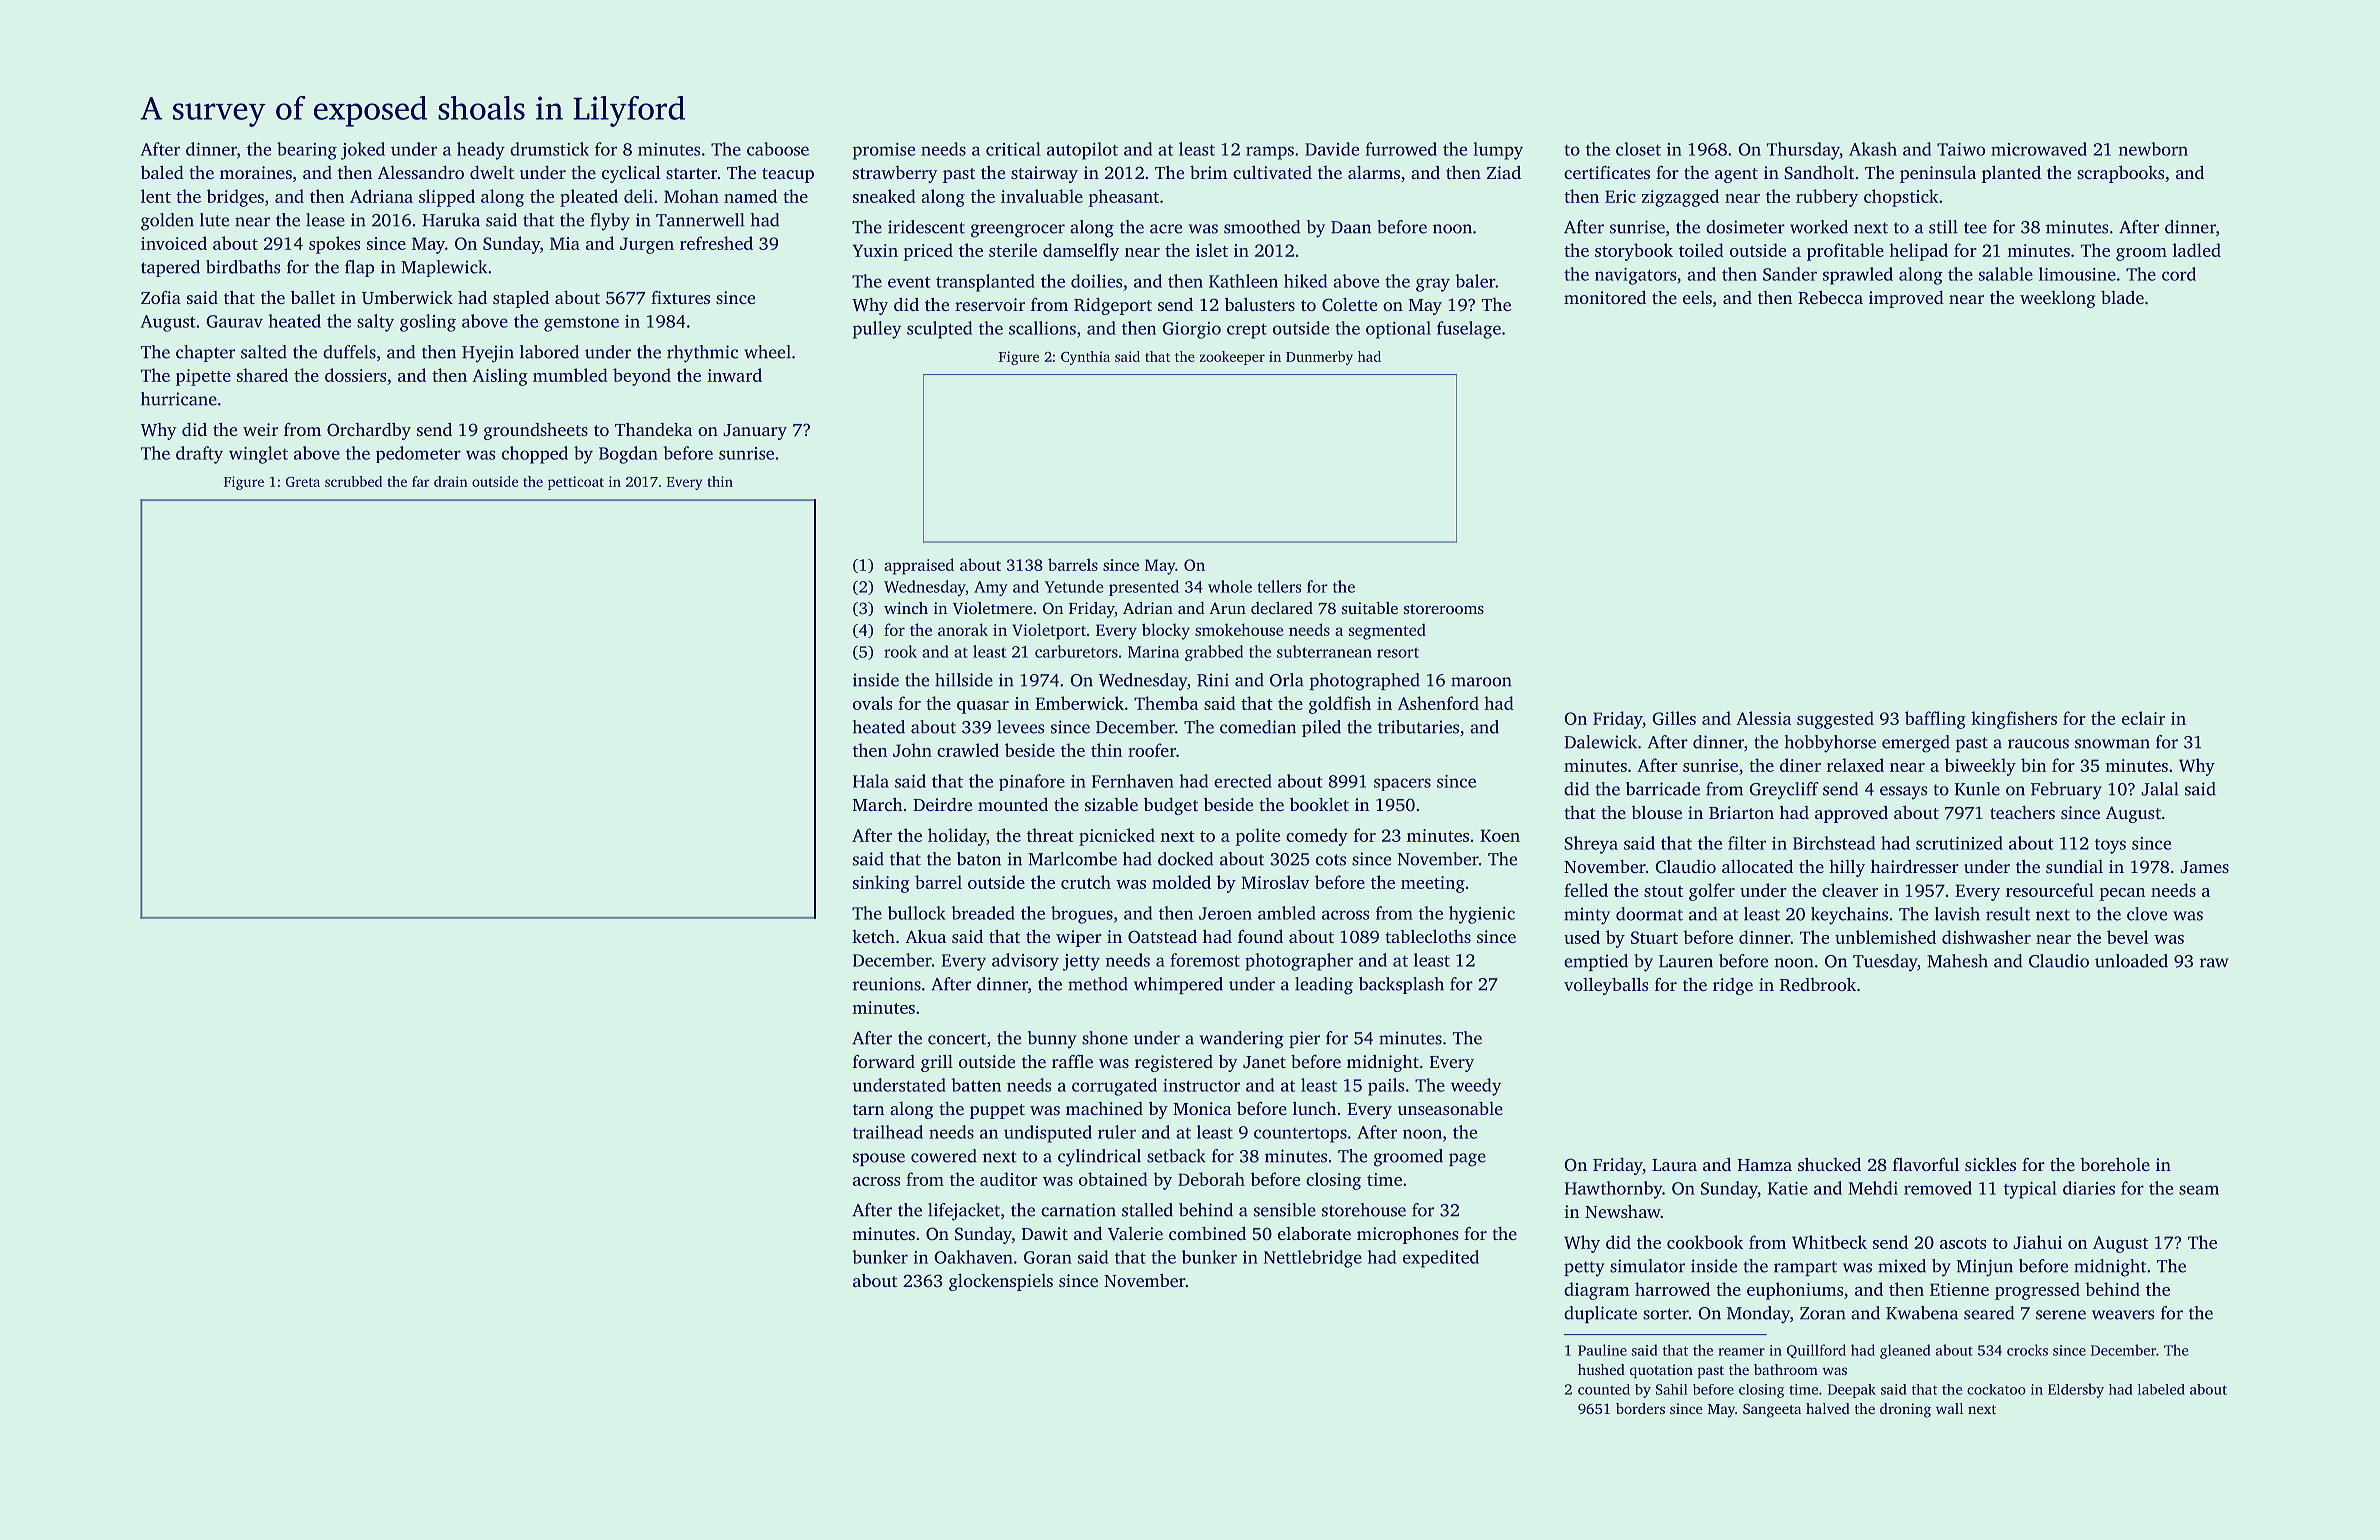  Describe the element at coordinates (1600, 742) in the image. I see `Dalewick` at that location.
